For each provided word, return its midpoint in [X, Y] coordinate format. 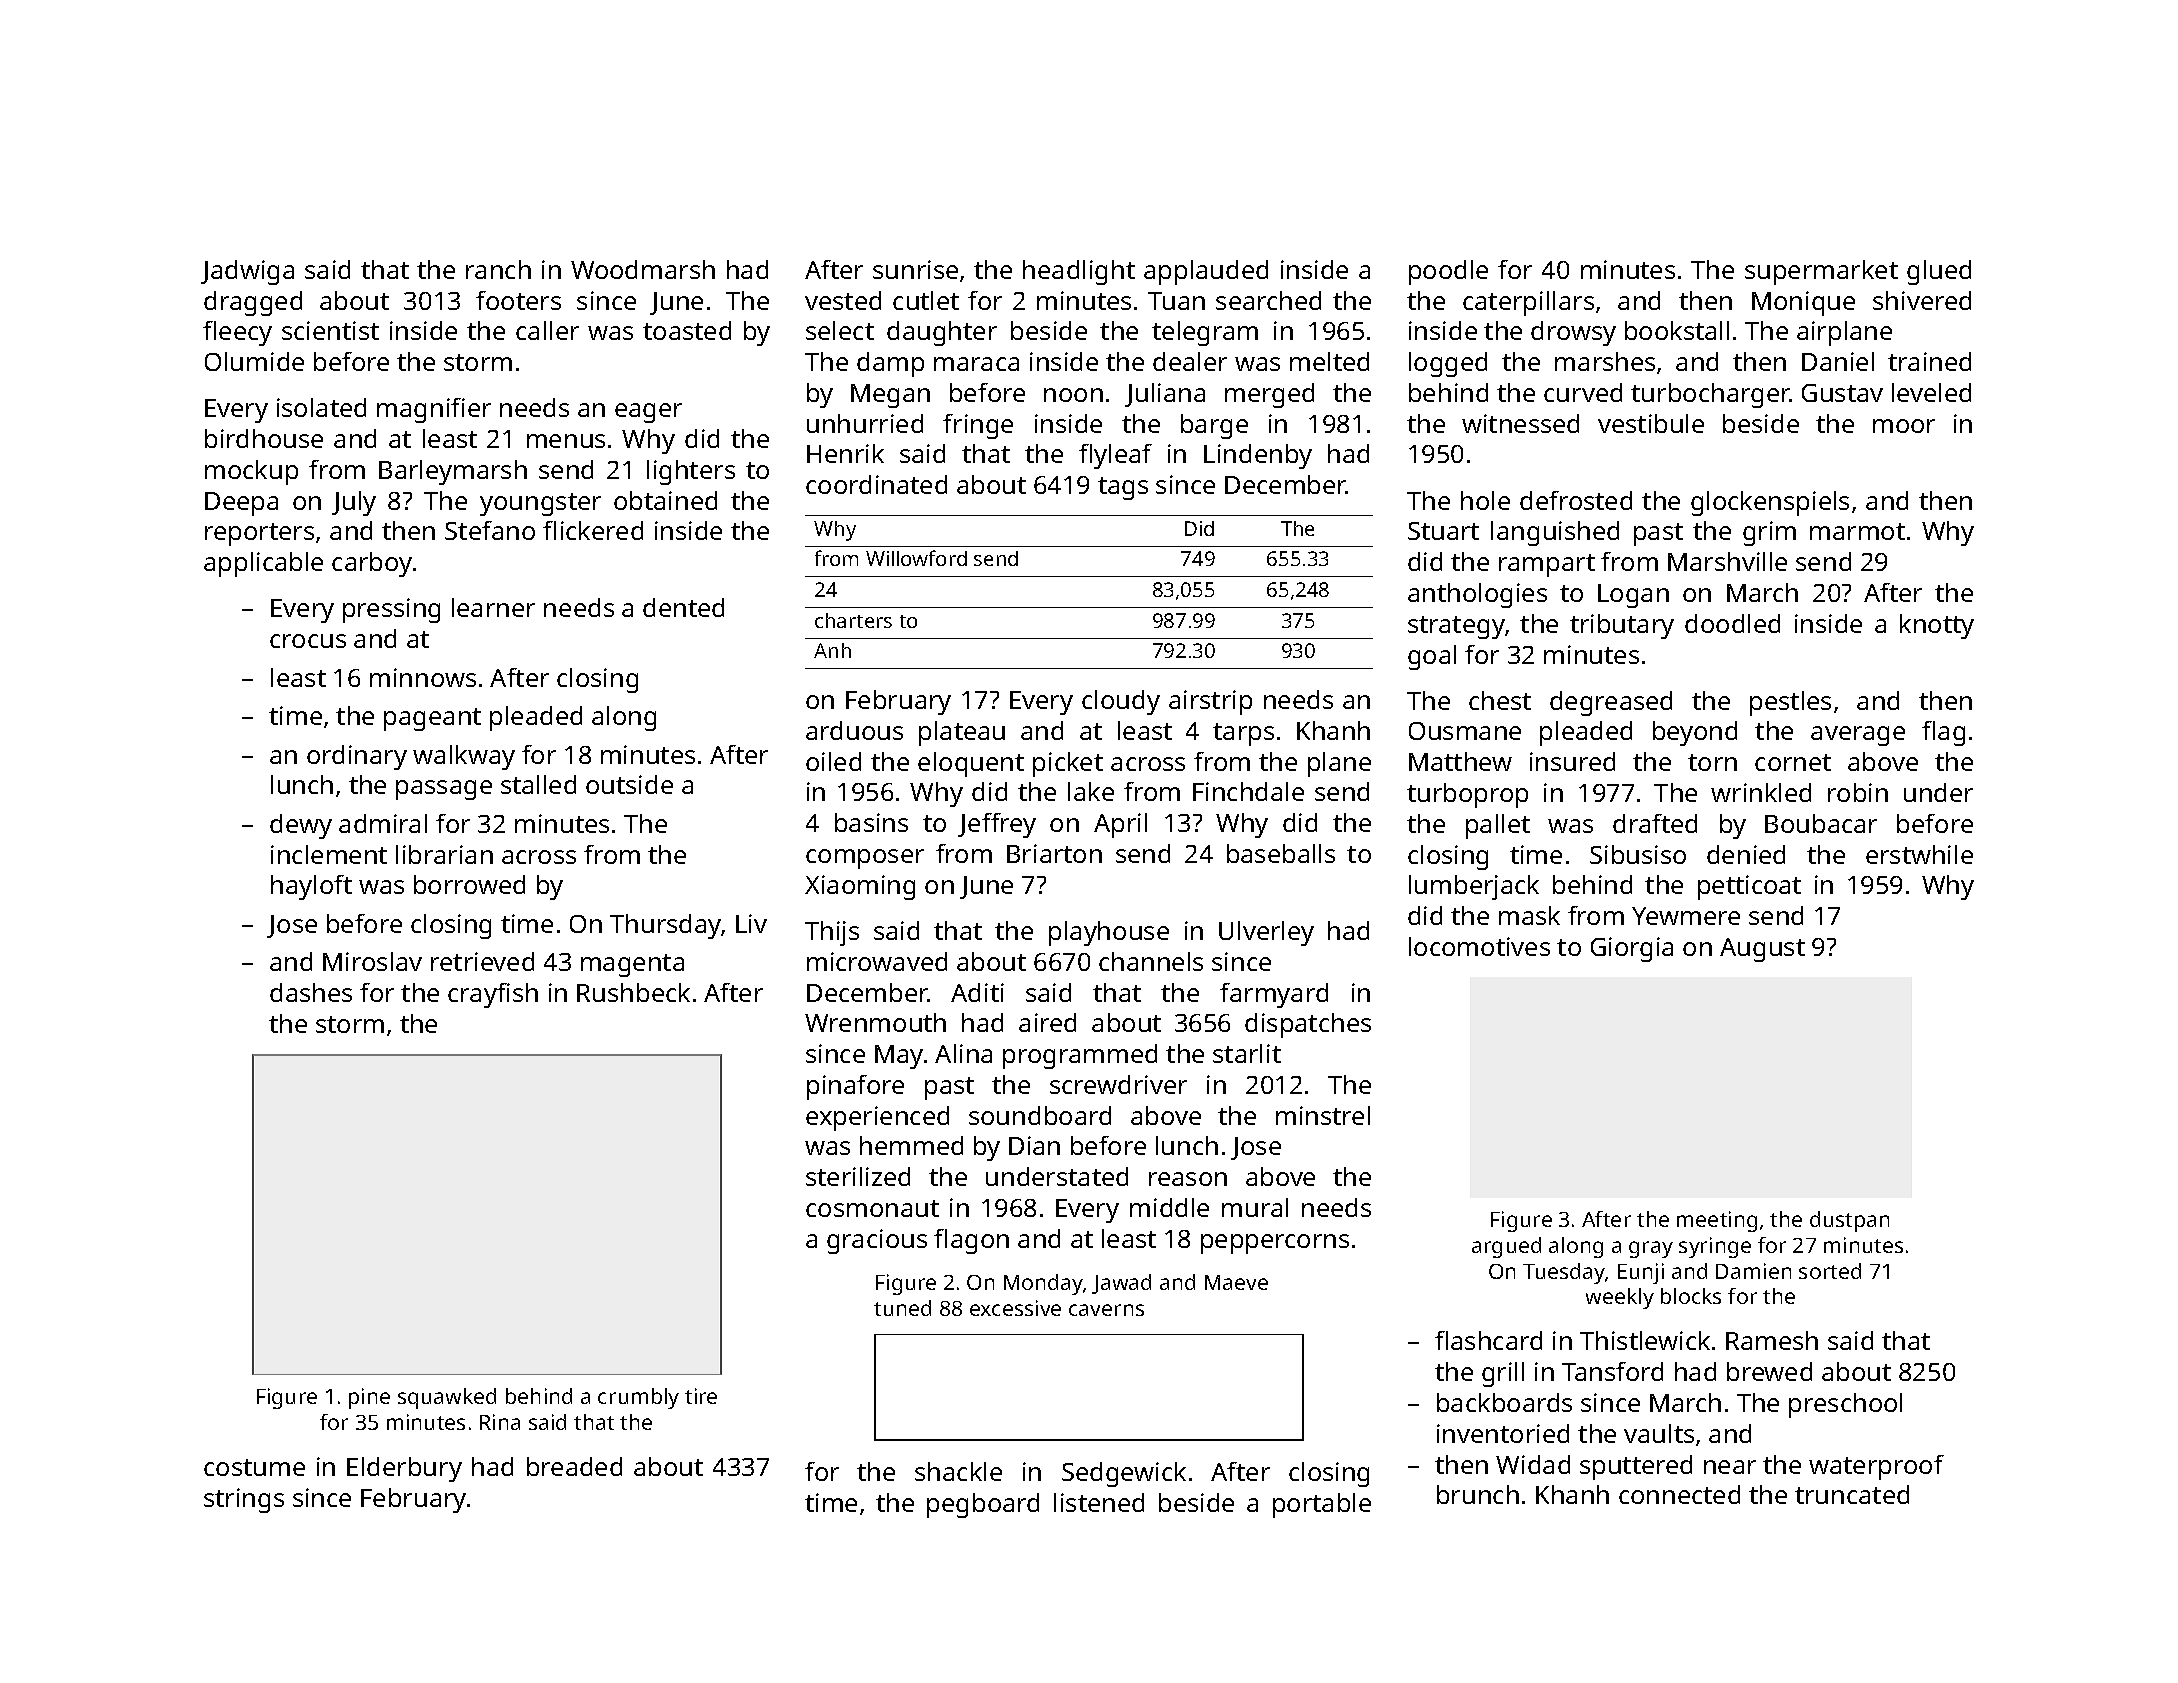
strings [244, 1500]
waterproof [1876, 1467]
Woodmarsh [643, 269]
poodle [1448, 272]
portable [1322, 1505]
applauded [1206, 272]
